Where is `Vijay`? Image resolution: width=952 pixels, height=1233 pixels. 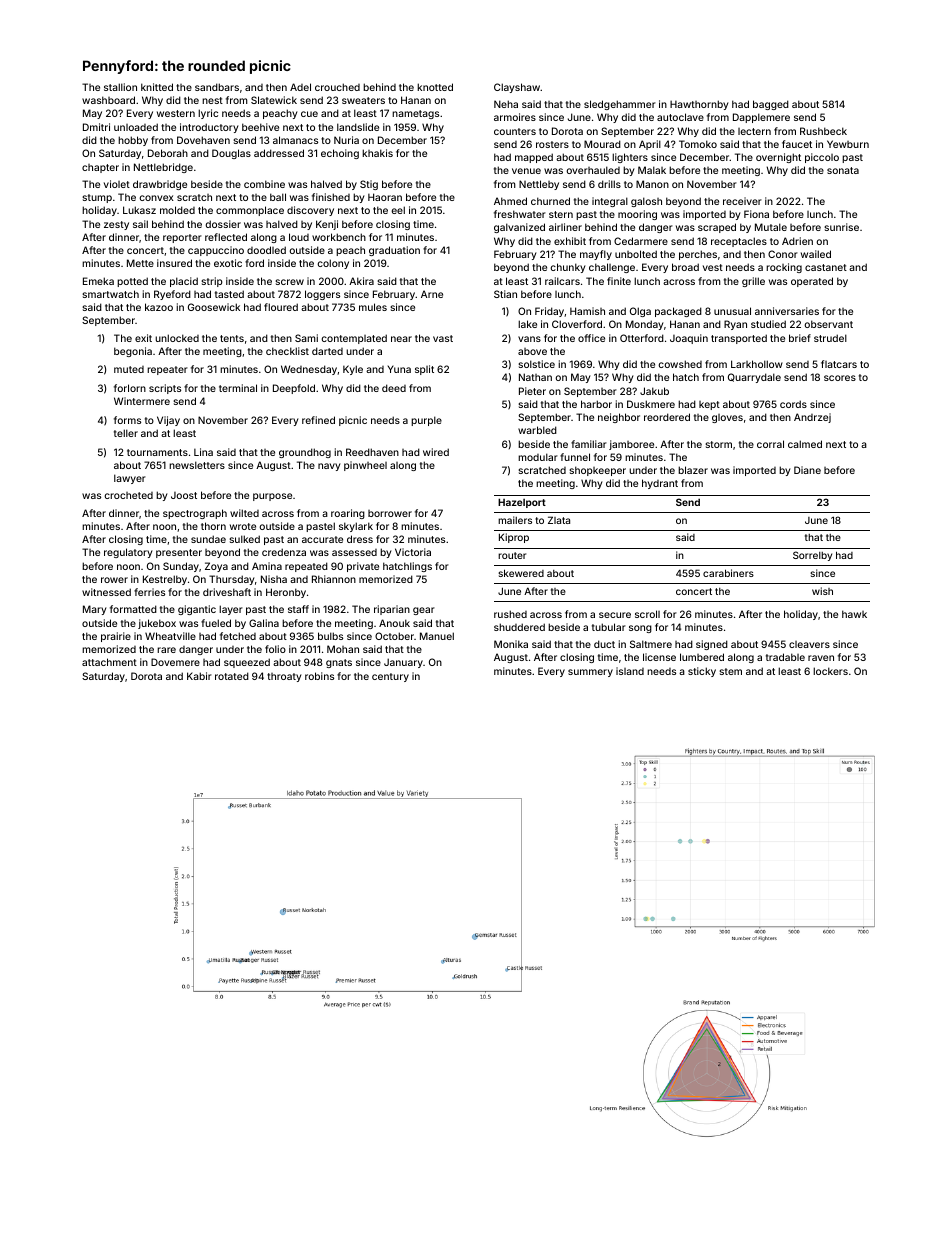
Vijay is located at coordinates (168, 421).
